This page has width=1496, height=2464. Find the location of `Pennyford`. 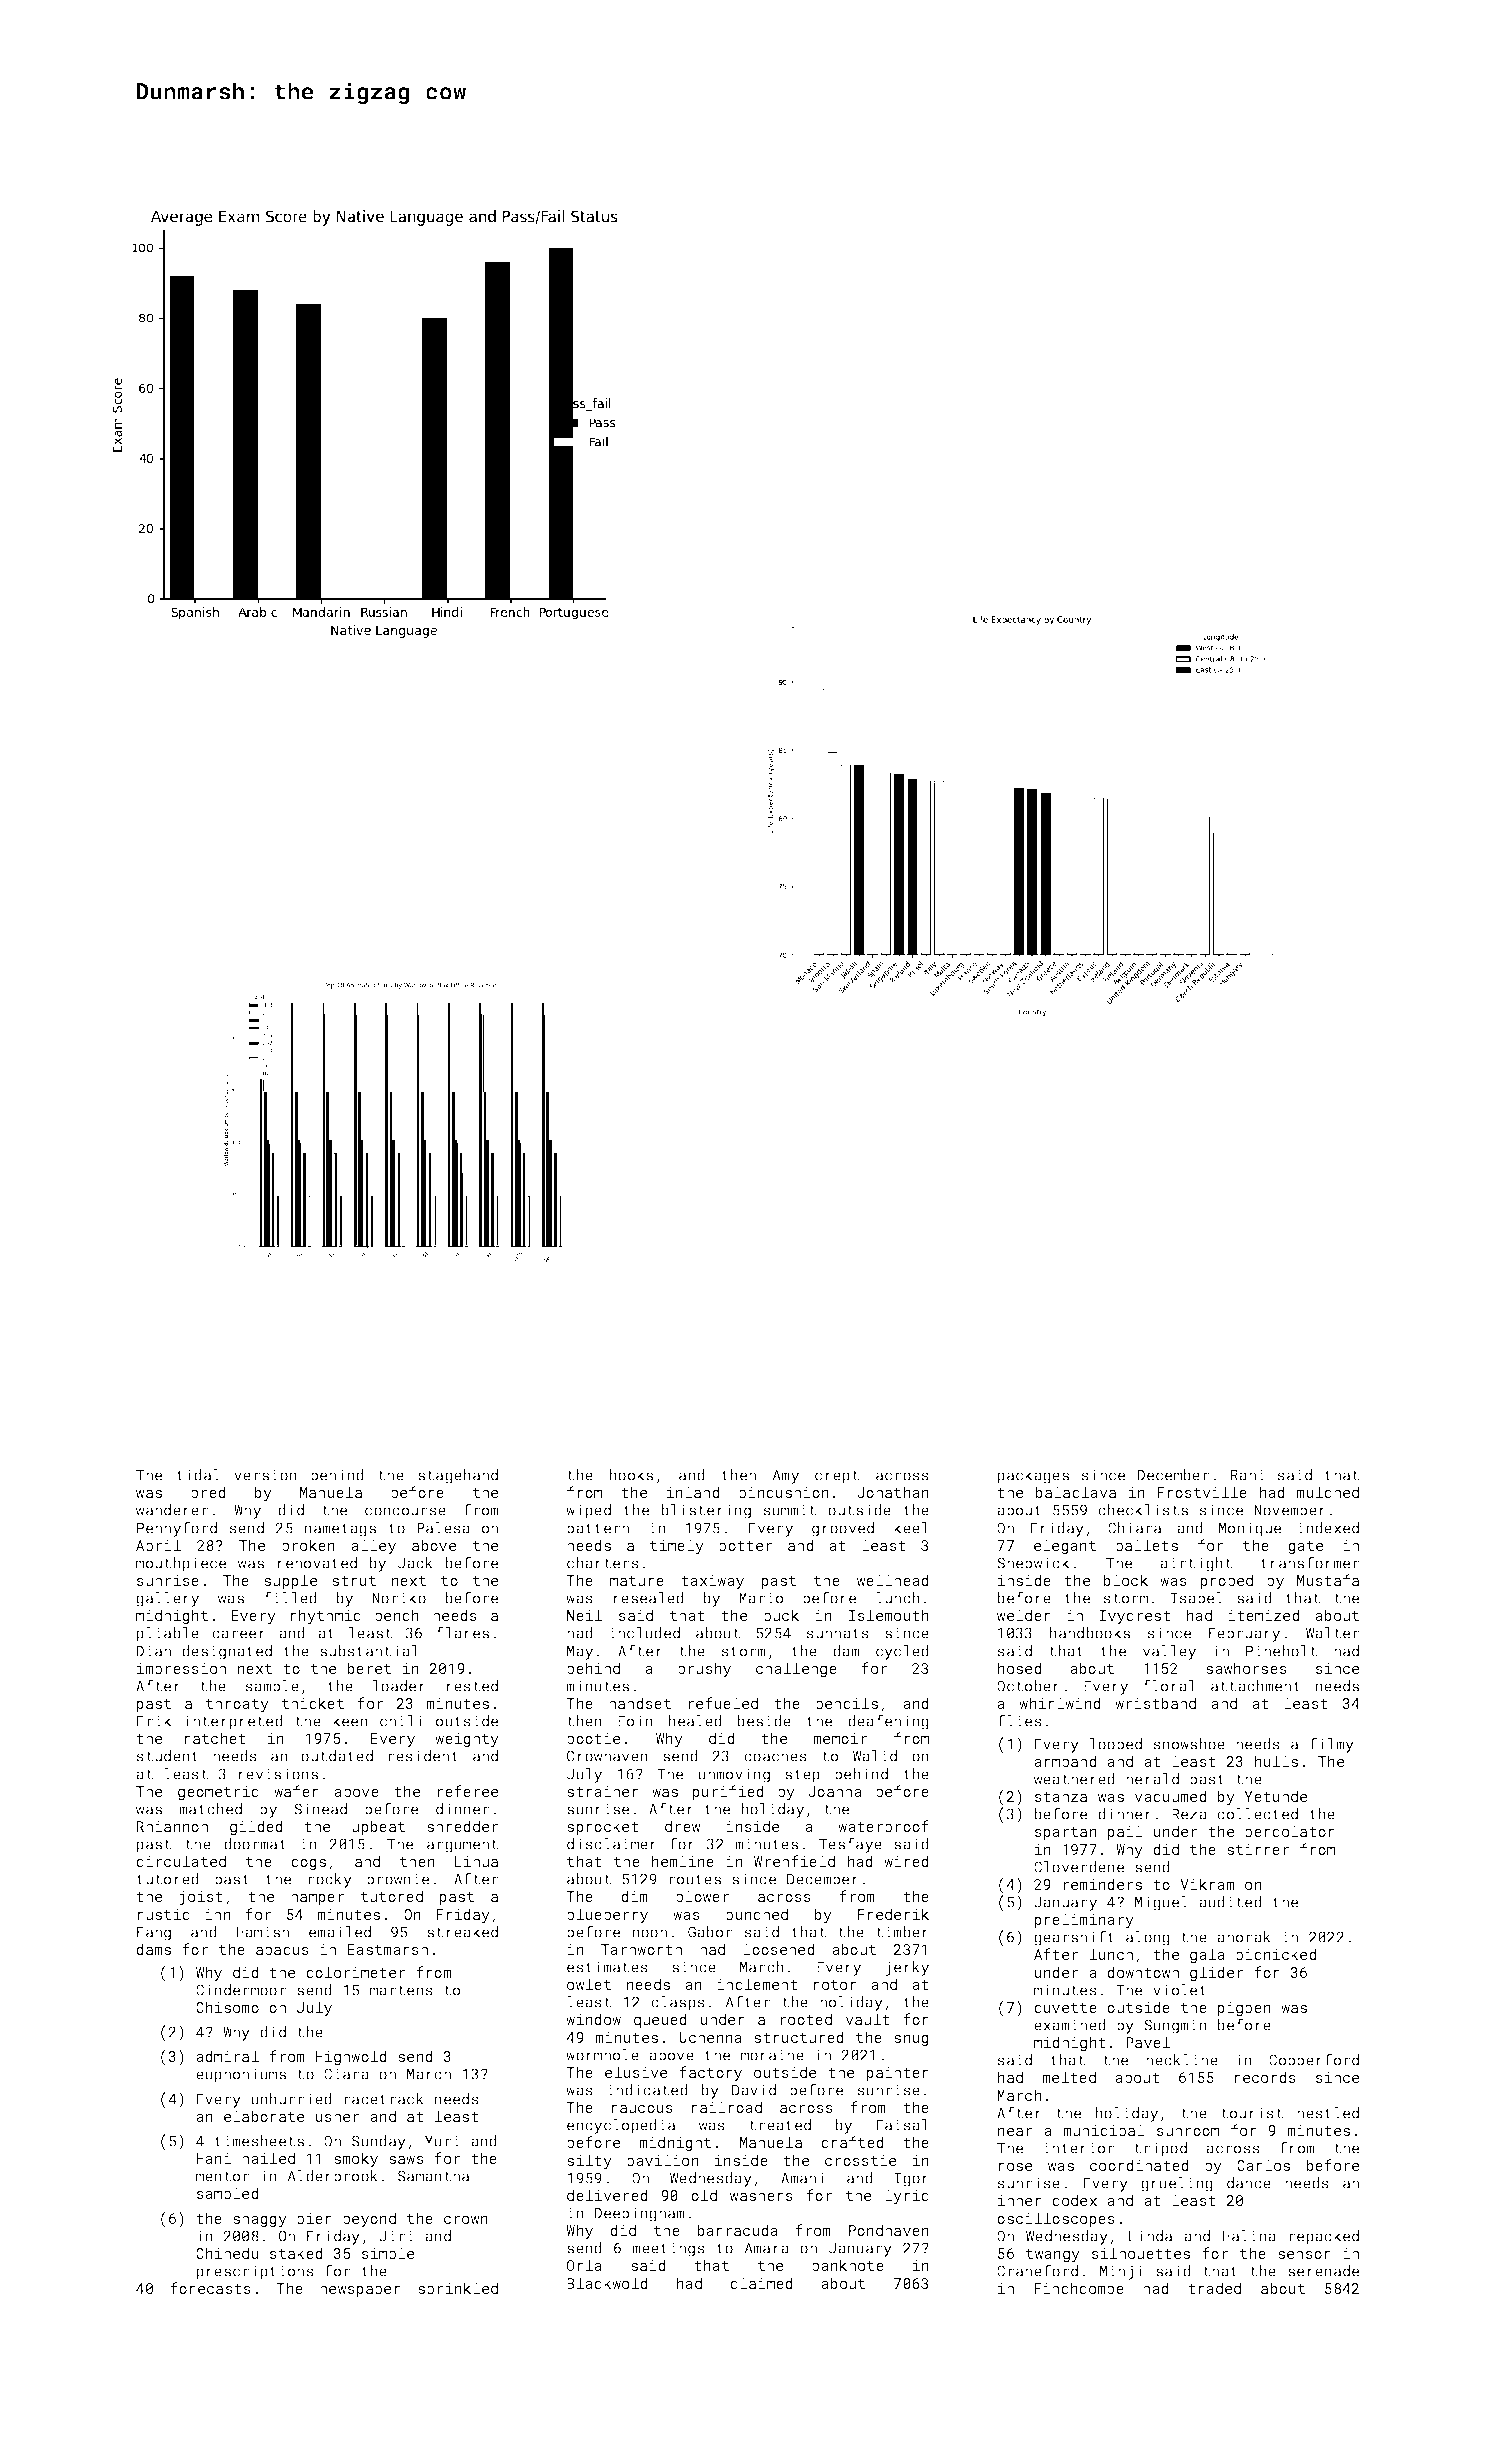

Pennyford is located at coordinates (177, 1529).
